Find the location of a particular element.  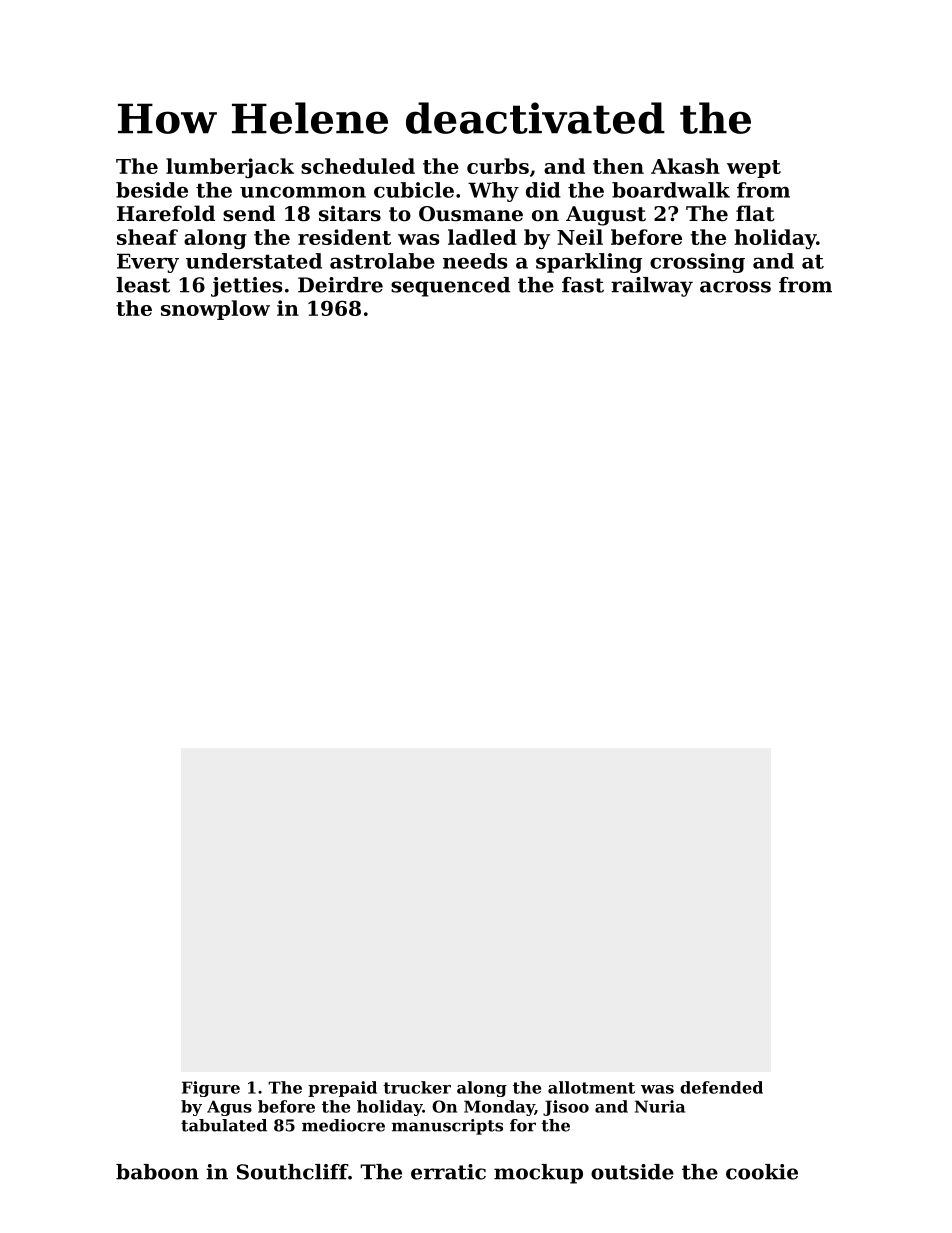

then is located at coordinates (618, 166).
